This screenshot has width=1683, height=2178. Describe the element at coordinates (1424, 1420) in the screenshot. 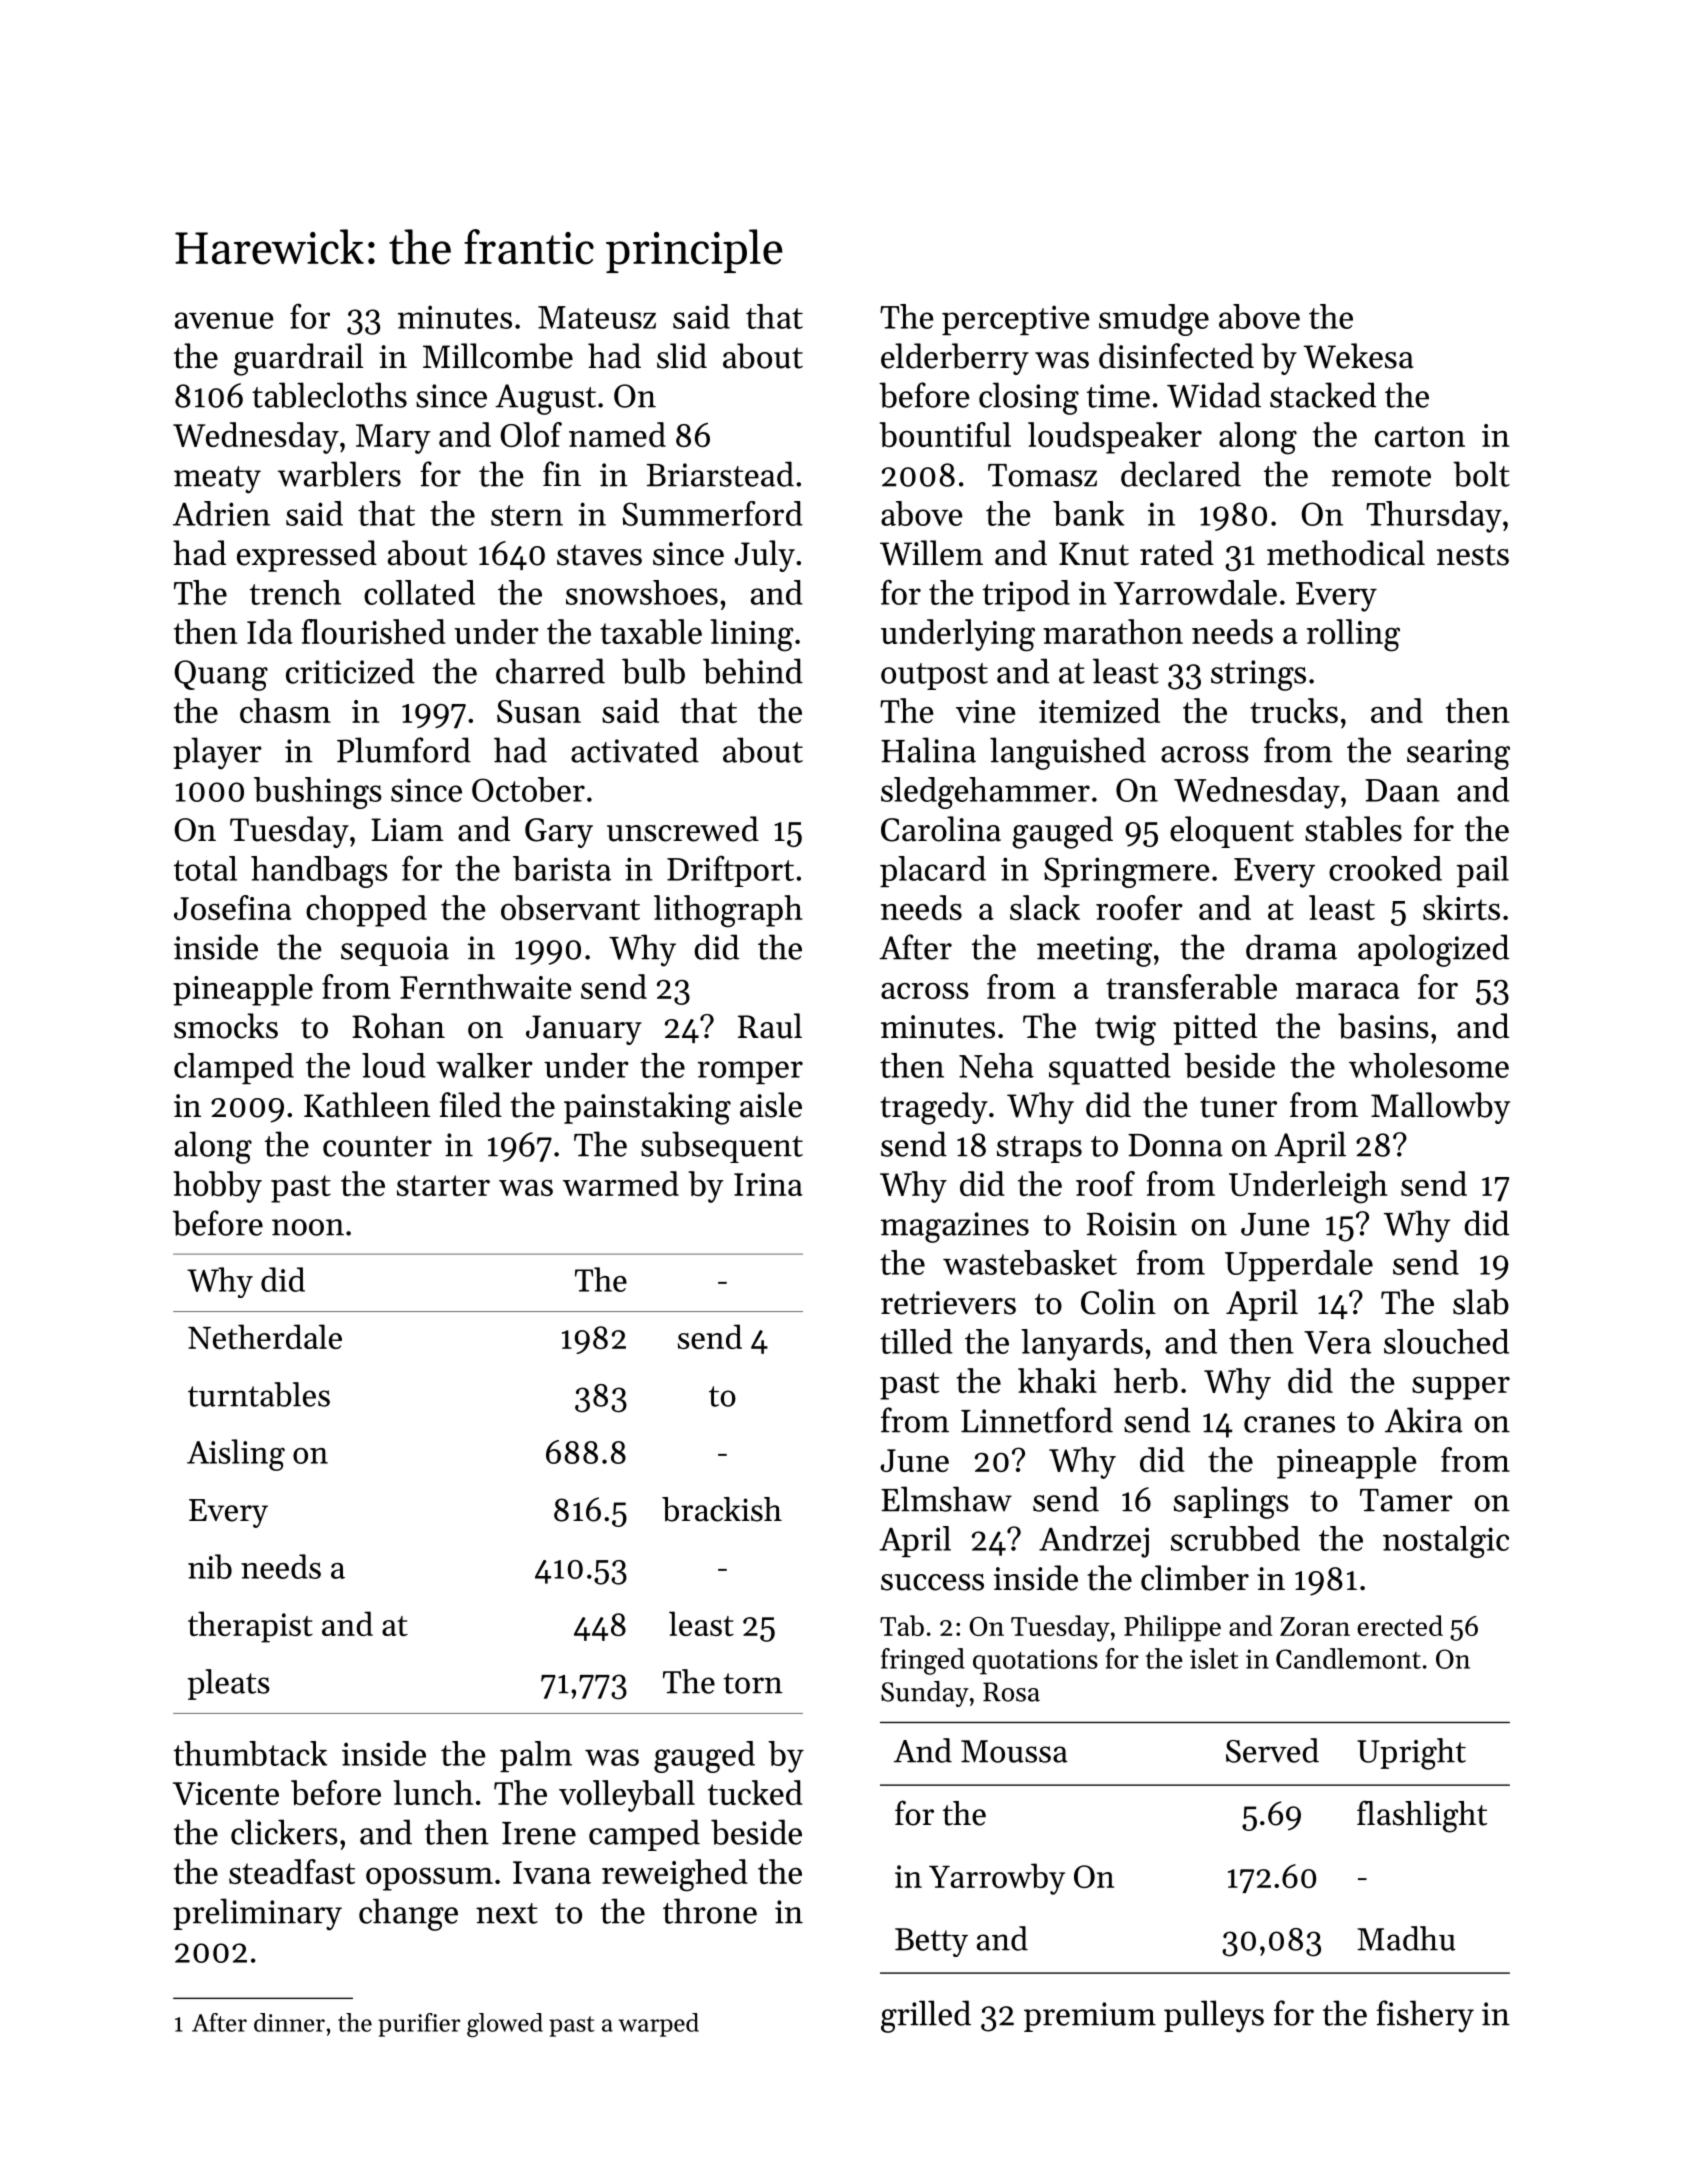

I see `Akira` at that location.
